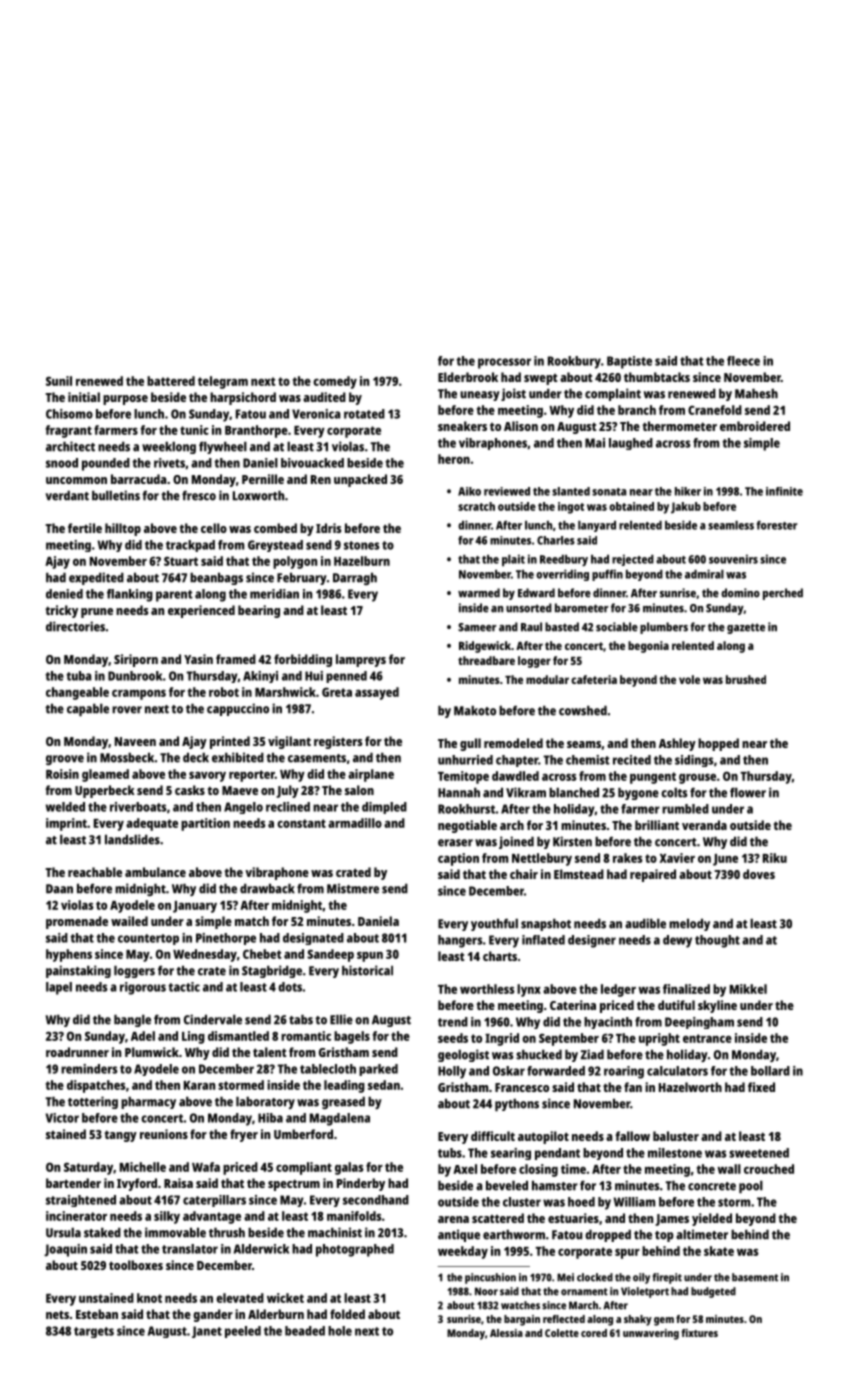 Image resolution: width=849 pixels, height=1400 pixels. What do you see at coordinates (759, 1153) in the page?
I see `sweetened` at bounding box center [759, 1153].
